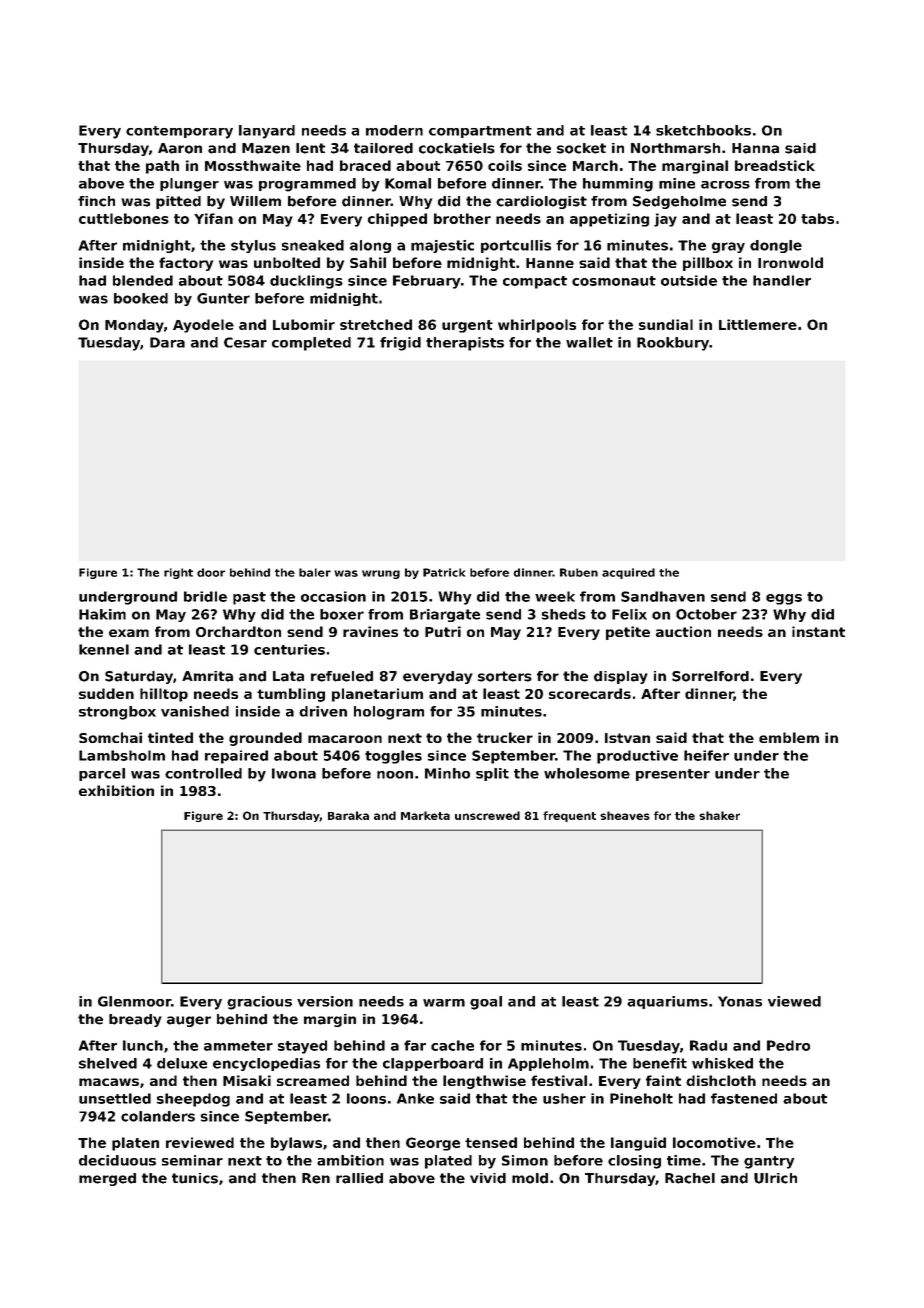  What do you see at coordinates (193, 1100) in the page?
I see `sheepdog` at bounding box center [193, 1100].
